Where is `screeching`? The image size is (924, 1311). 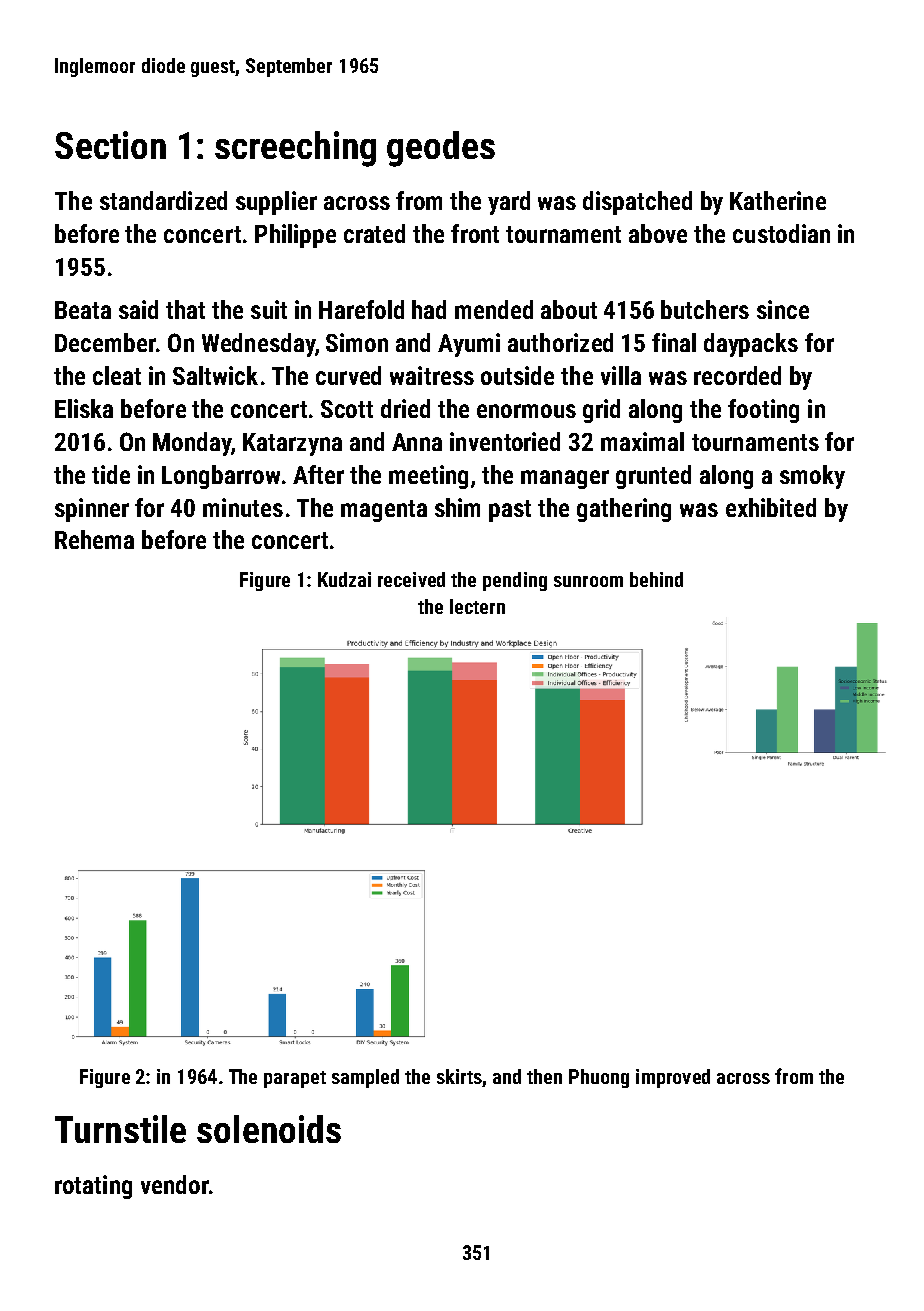 screeching is located at coordinates (295, 149).
